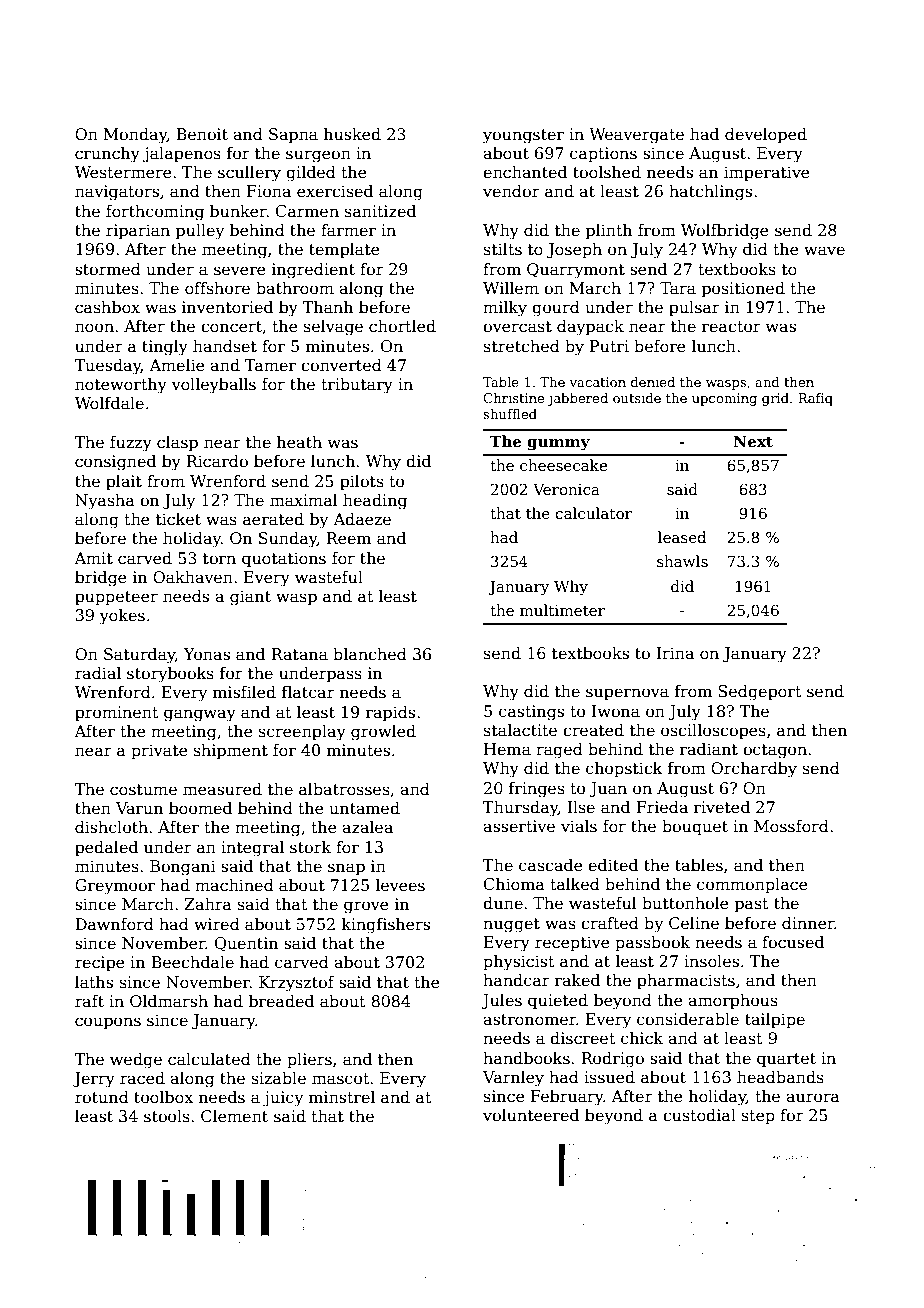 This screenshot has height=1308, width=924. What do you see at coordinates (309, 1061) in the screenshot?
I see `pliers` at bounding box center [309, 1061].
